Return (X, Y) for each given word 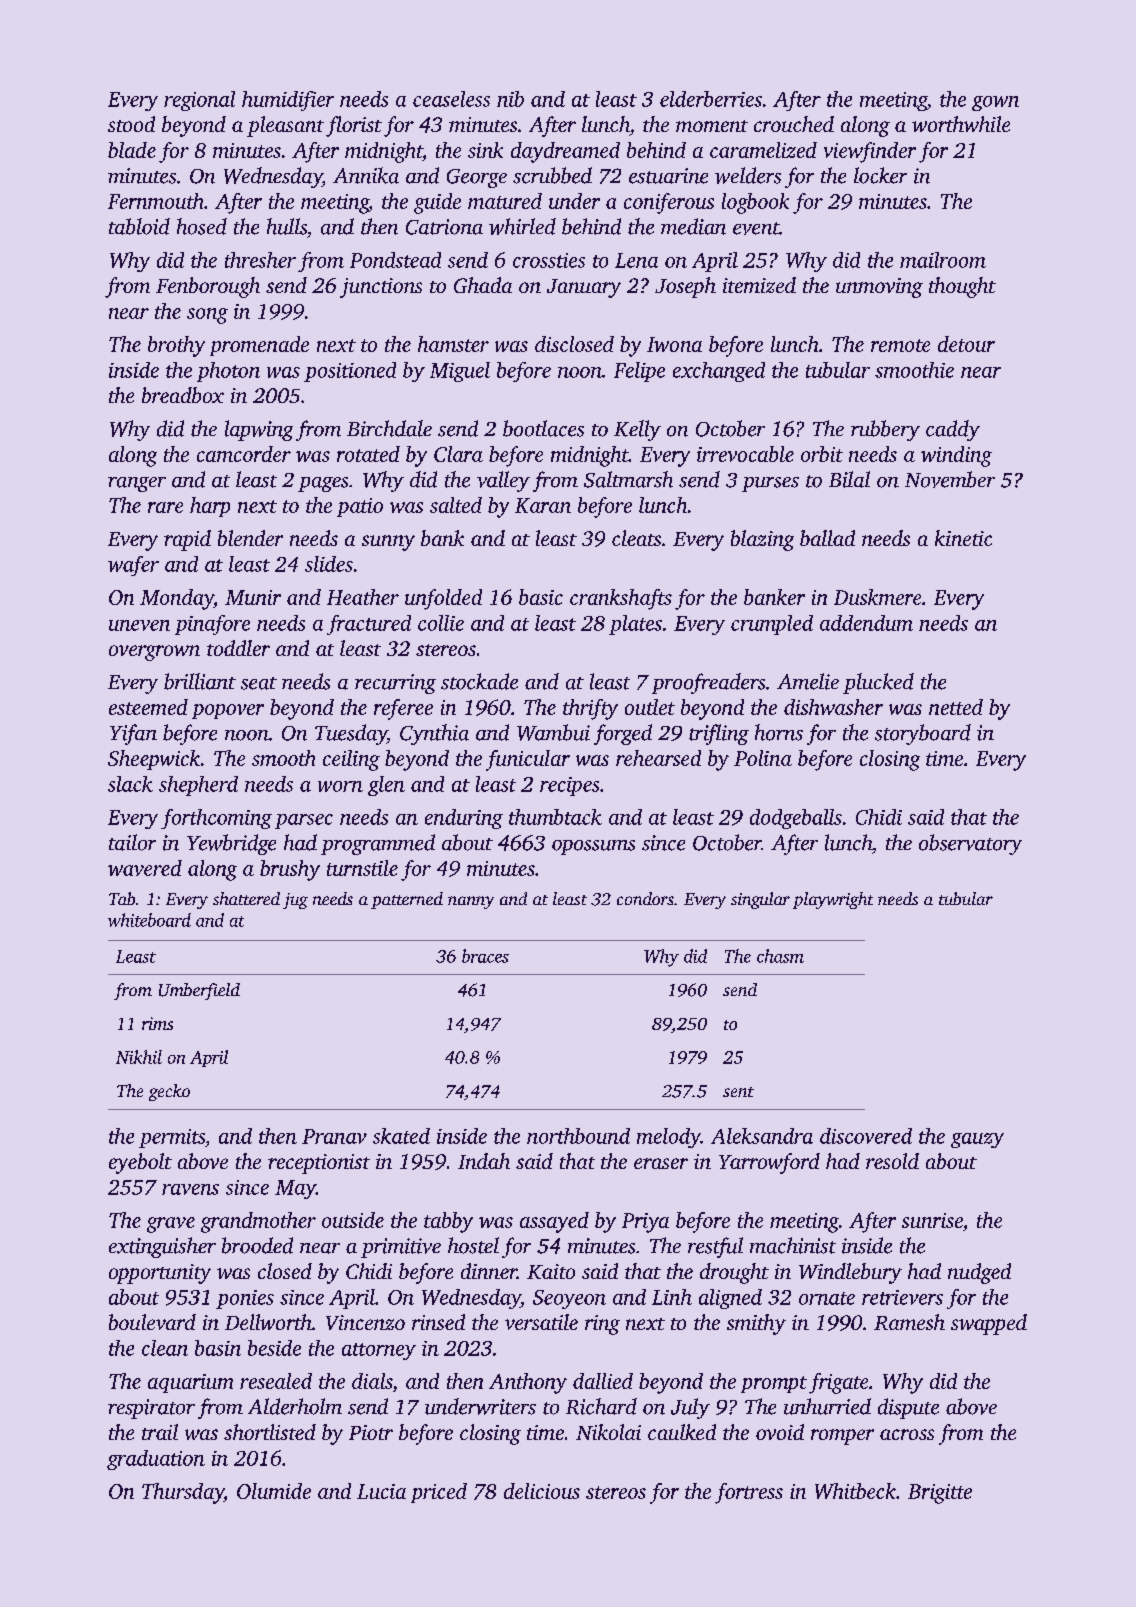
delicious (542, 1491)
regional (199, 101)
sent (738, 1092)
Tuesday (351, 734)
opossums (593, 847)
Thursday (183, 1493)
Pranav (334, 1136)
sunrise (932, 1220)
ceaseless (451, 99)
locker (880, 175)
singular (760, 900)
